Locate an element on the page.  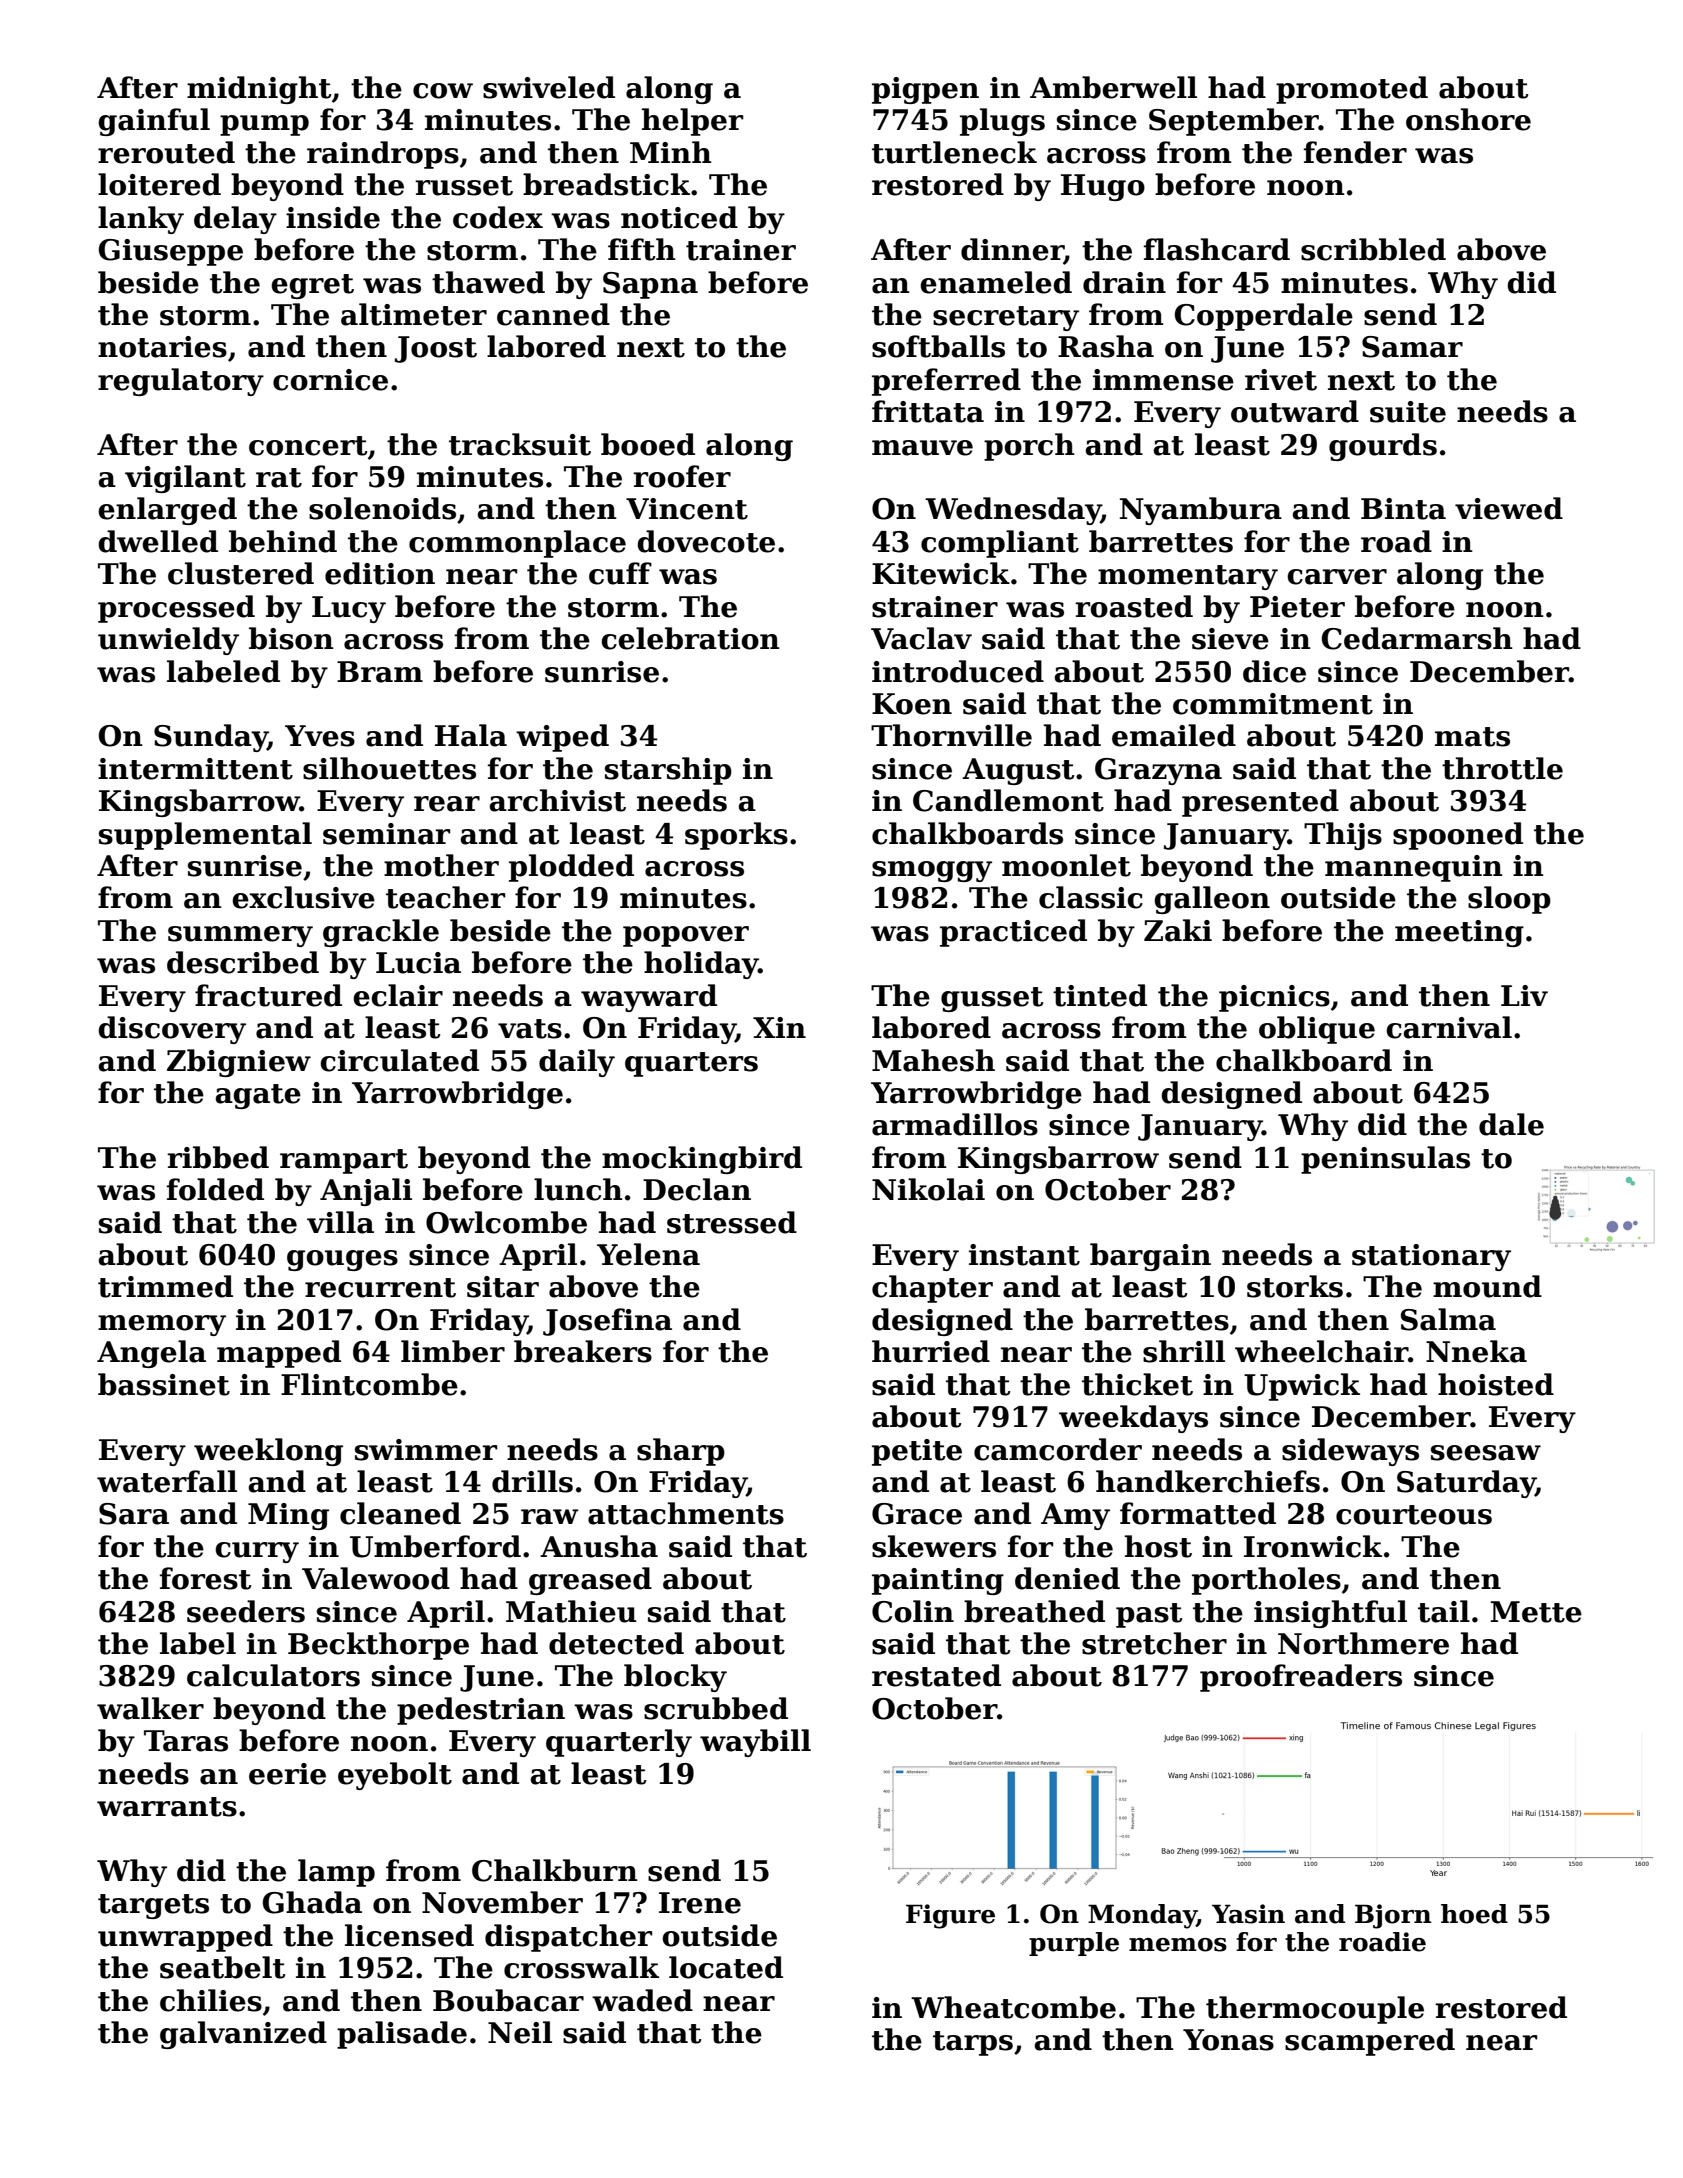
cow is located at coordinates (443, 91).
